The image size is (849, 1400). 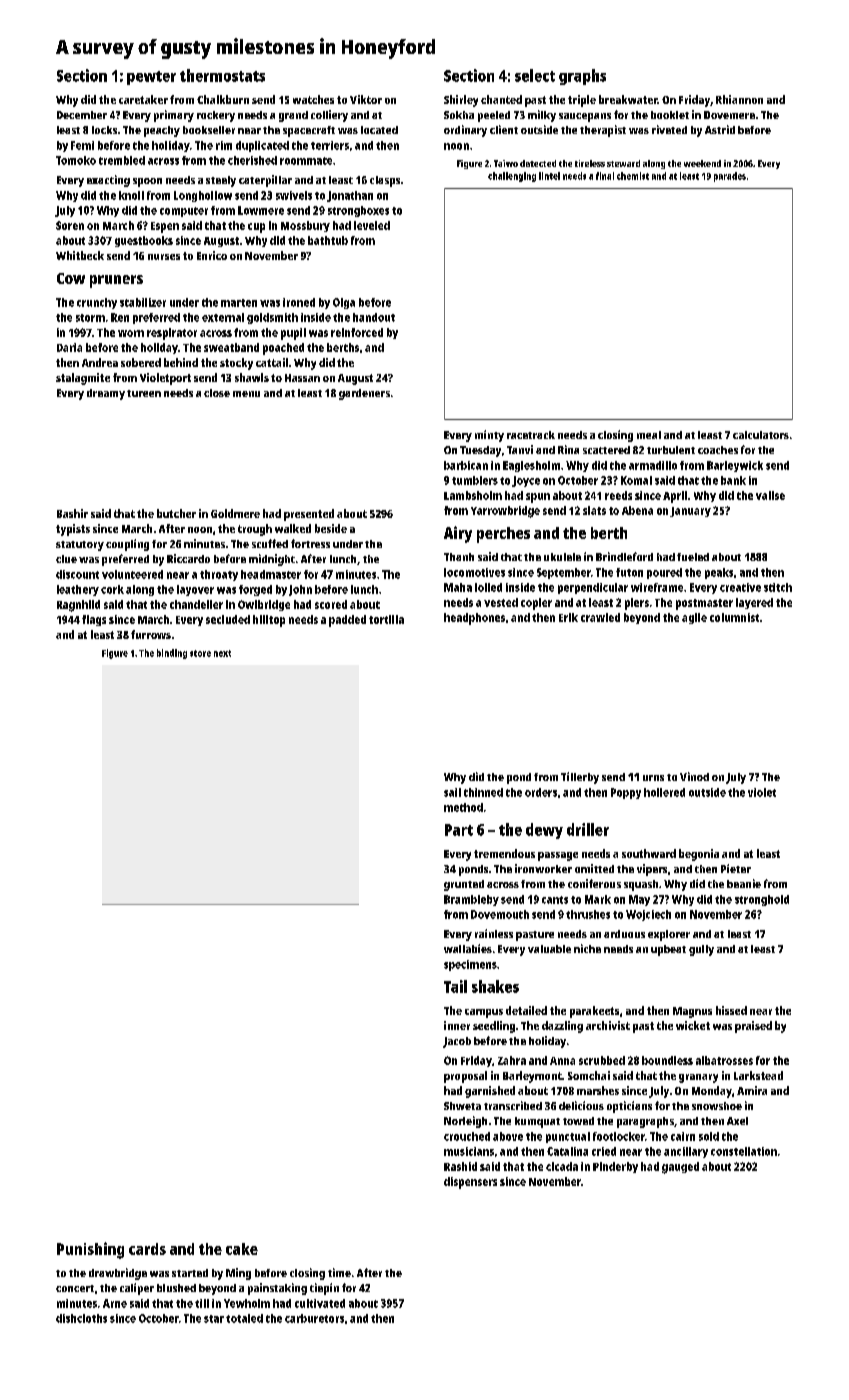 I want to click on Soren, so click(x=70, y=225).
